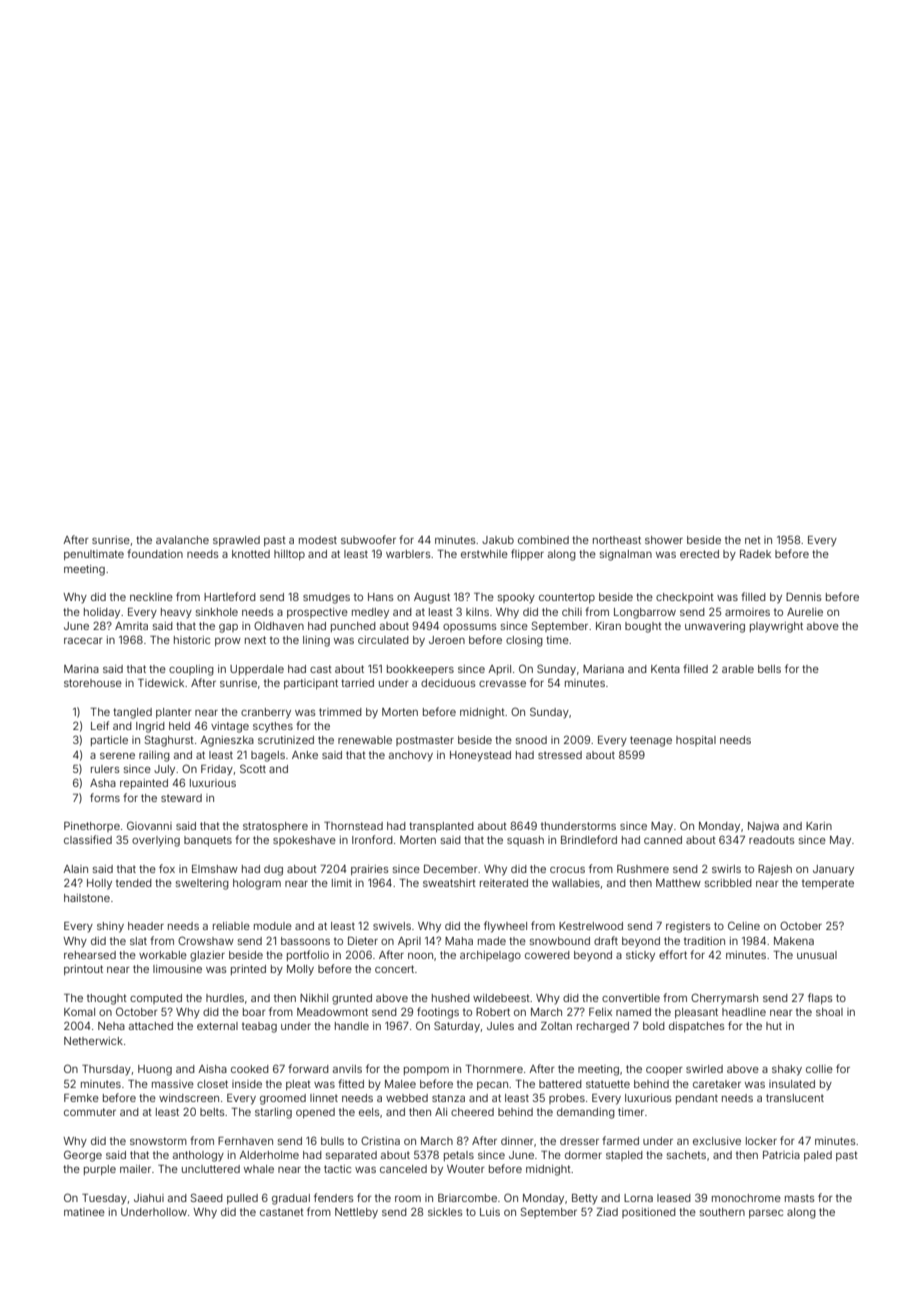 Image resolution: width=924 pixels, height=1308 pixels. I want to click on Matthew, so click(678, 883).
